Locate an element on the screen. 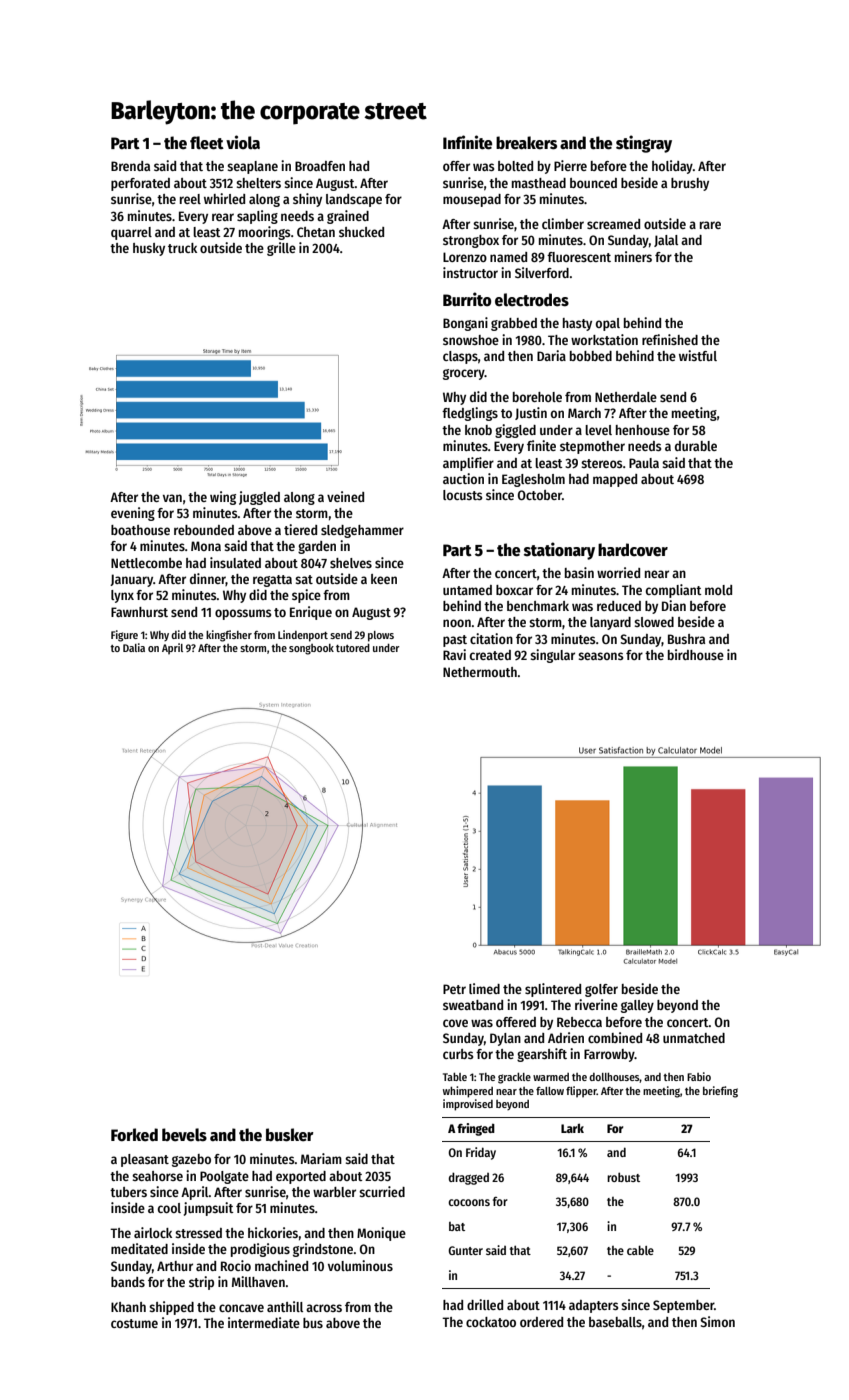 This screenshot has height=1400, width=849. fleet is located at coordinates (207, 143).
